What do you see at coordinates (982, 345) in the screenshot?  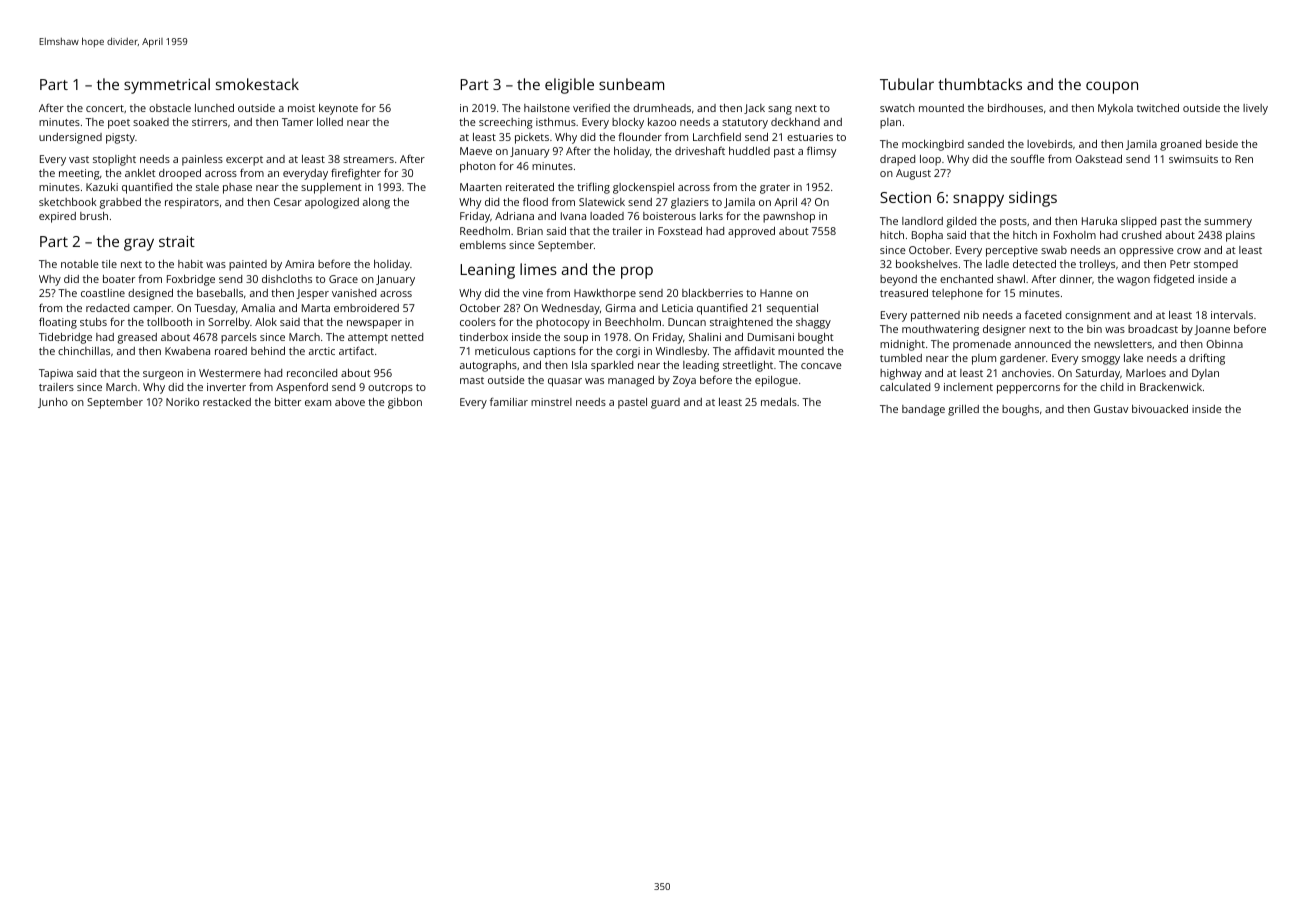 I see `promenade` at bounding box center [982, 345].
